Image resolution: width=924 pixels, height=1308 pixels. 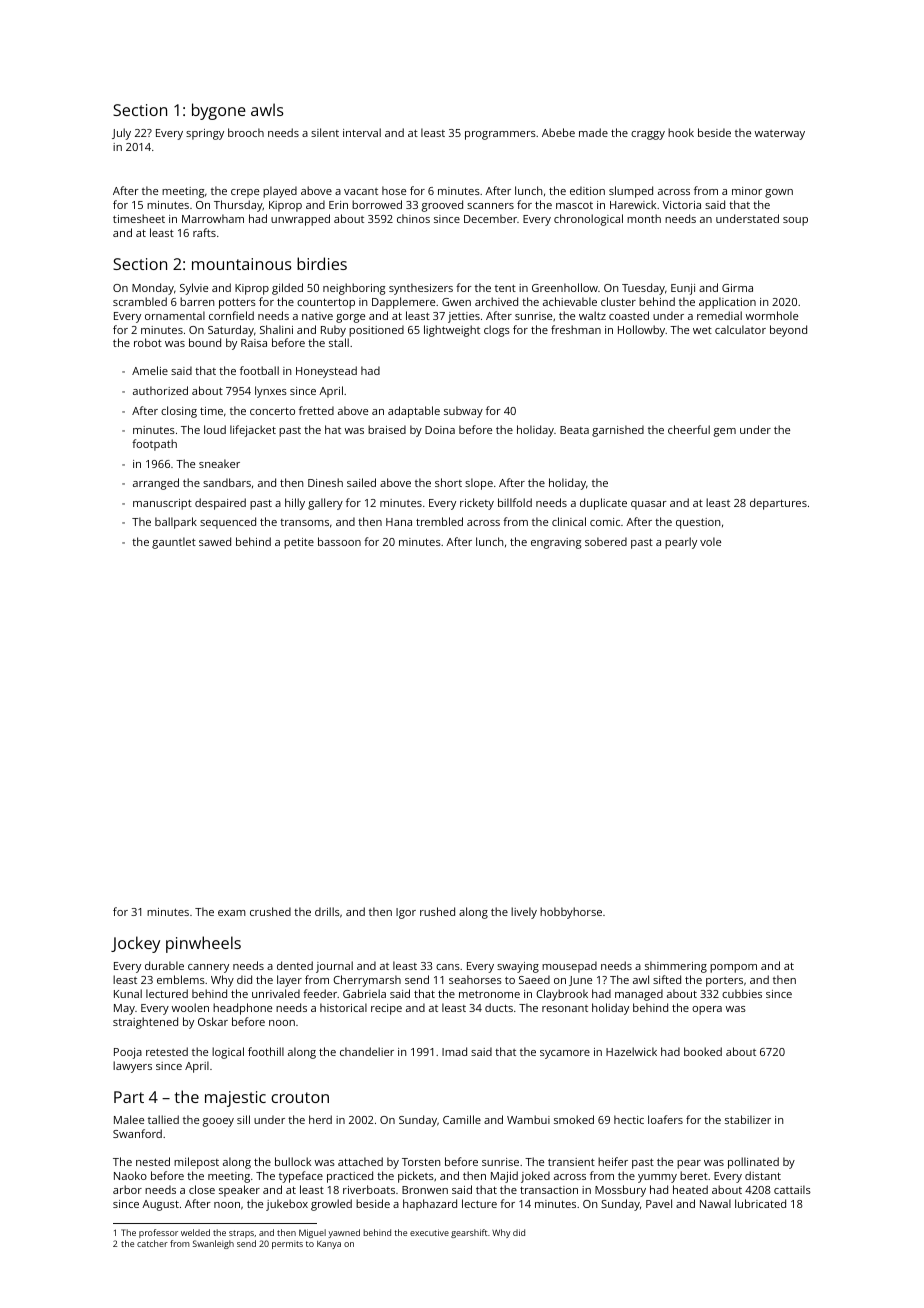 What do you see at coordinates (239, 1191) in the page?
I see `speaker` at bounding box center [239, 1191].
